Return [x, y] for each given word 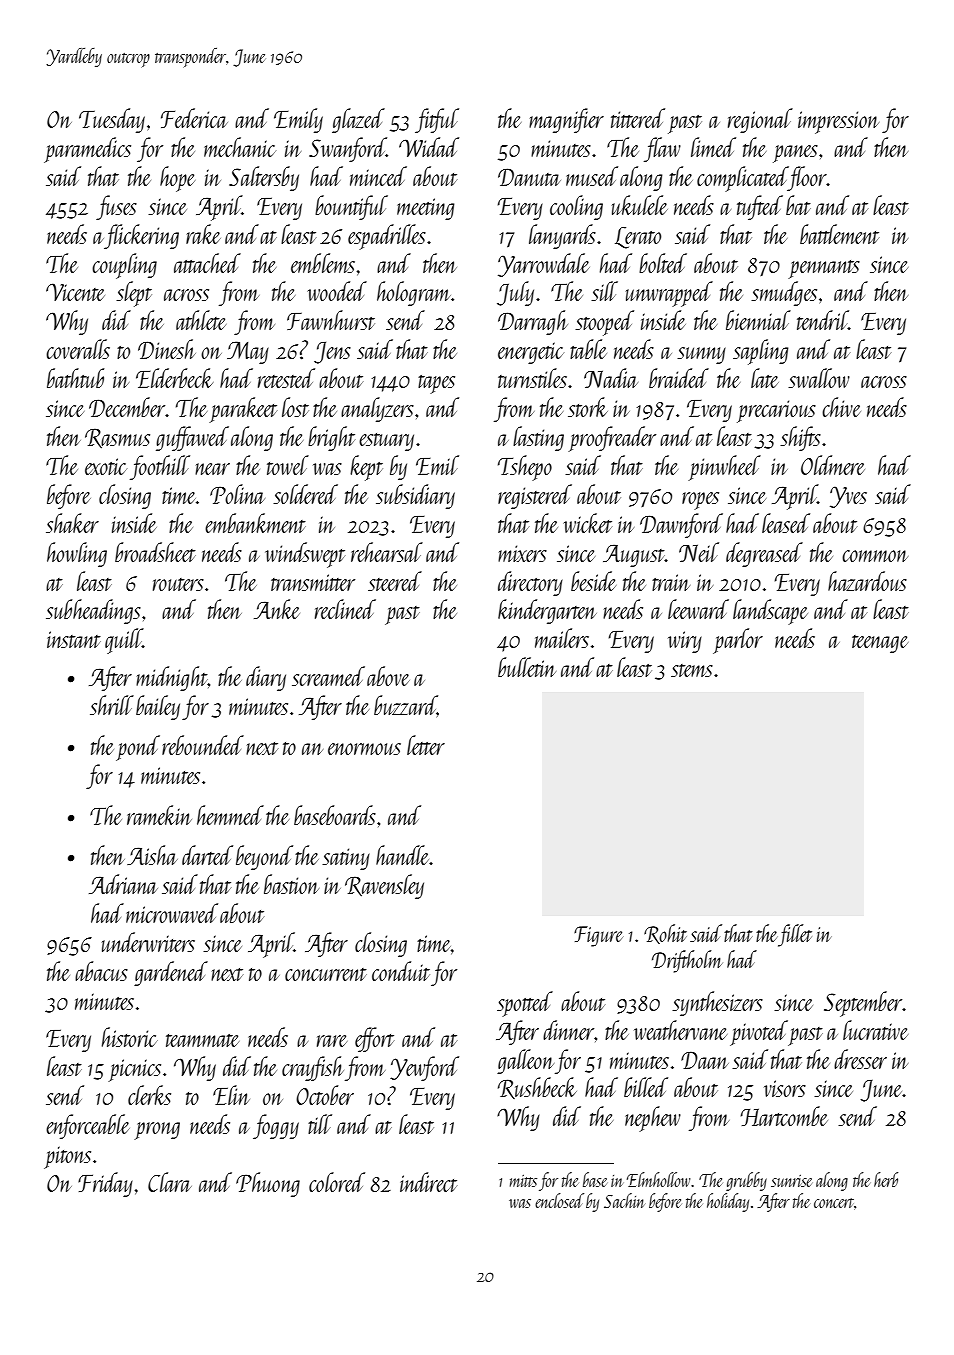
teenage [880, 644]
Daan [705, 1060]
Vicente [75, 292]
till [320, 1124]
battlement [839, 234]
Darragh [533, 322]
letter [426, 745]
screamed [328, 676]
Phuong [268, 1184]
